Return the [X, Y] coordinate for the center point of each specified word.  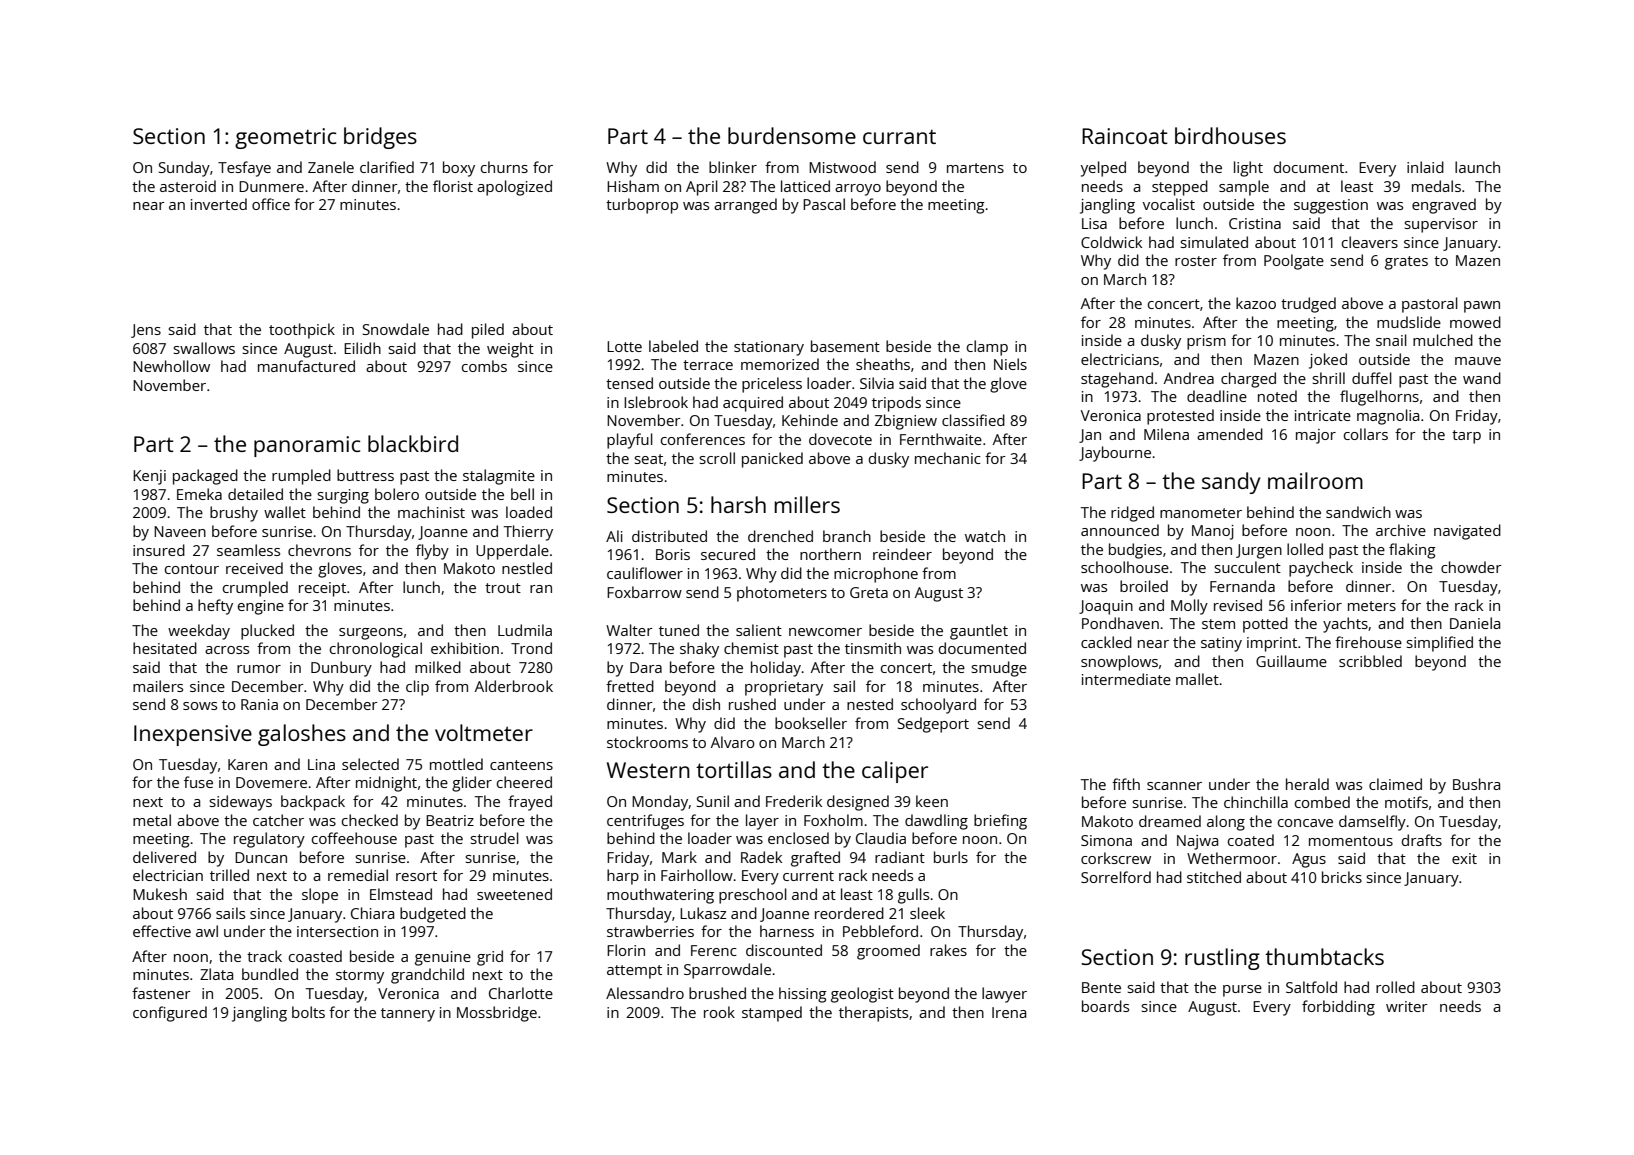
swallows [204, 348]
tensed [629, 383]
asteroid [188, 186]
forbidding [1338, 1008]
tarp [1466, 437]
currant [899, 136]
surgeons [371, 634]
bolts [308, 1012]
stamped [772, 1014]
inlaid [1425, 167]
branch [847, 536]
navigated [1467, 532]
